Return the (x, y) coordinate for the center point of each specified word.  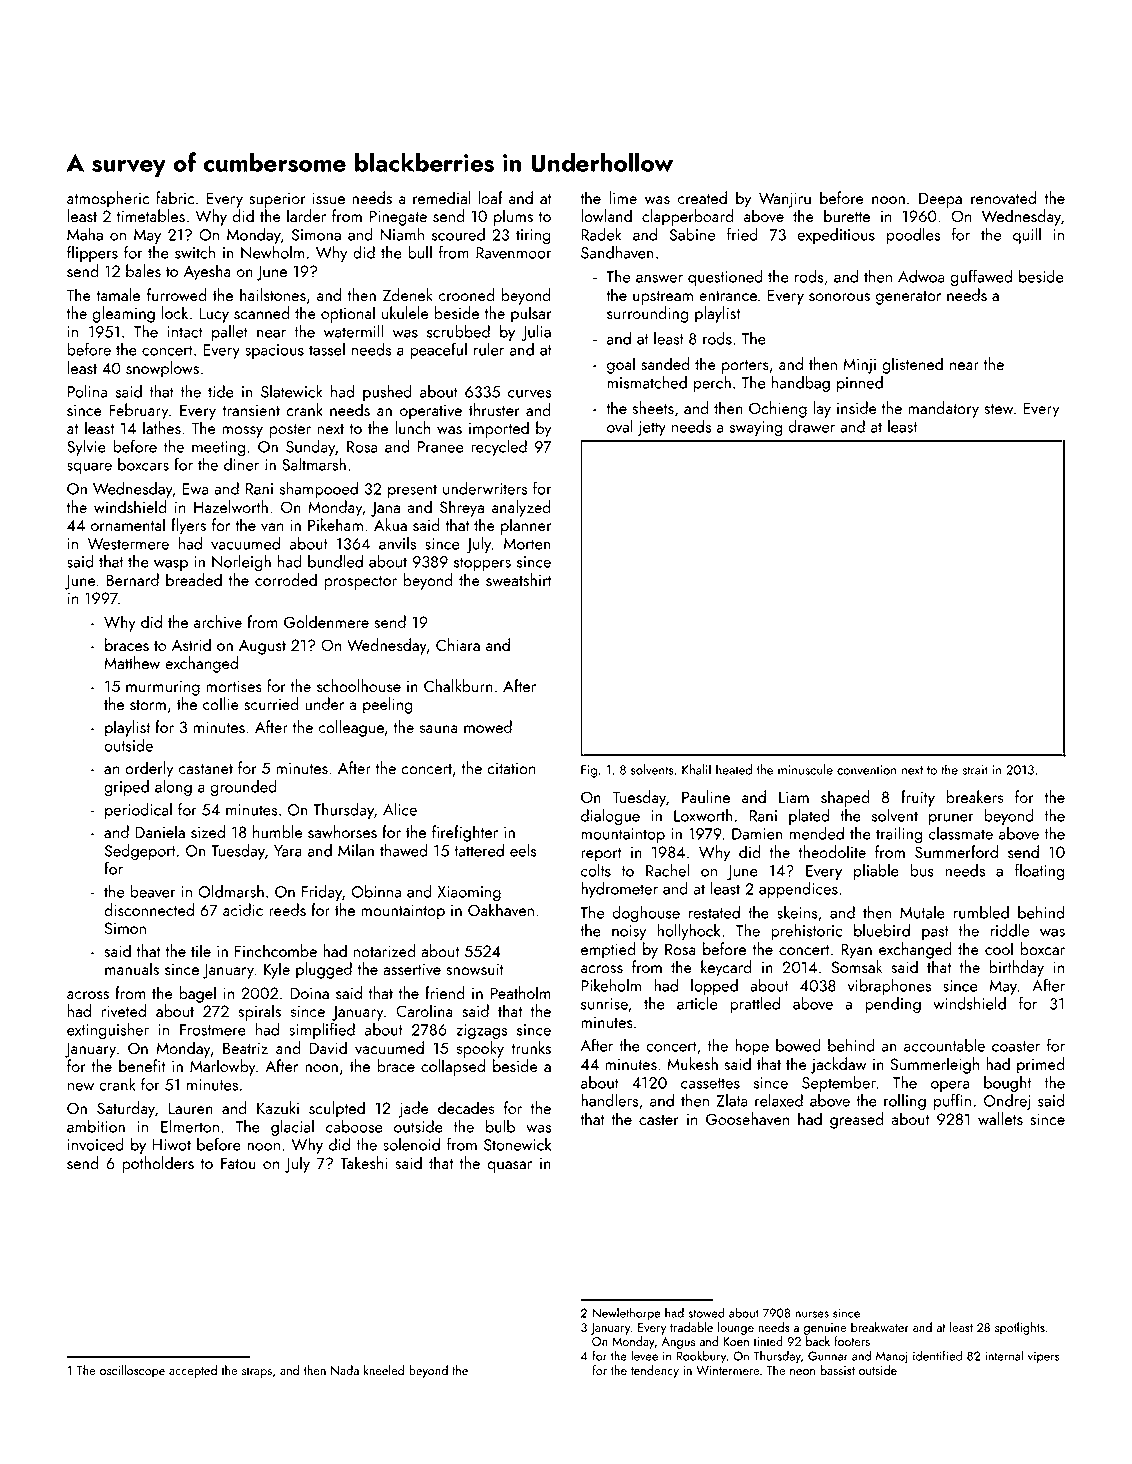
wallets (1000, 1118)
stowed (706, 1312)
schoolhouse (359, 685)
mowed (488, 726)
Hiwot (171, 1145)
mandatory (943, 409)
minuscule (805, 769)
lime (623, 197)
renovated (1003, 197)
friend (445, 992)
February (138, 411)
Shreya (462, 508)
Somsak (856, 966)
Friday (322, 893)
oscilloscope (132, 1371)
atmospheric (108, 199)
